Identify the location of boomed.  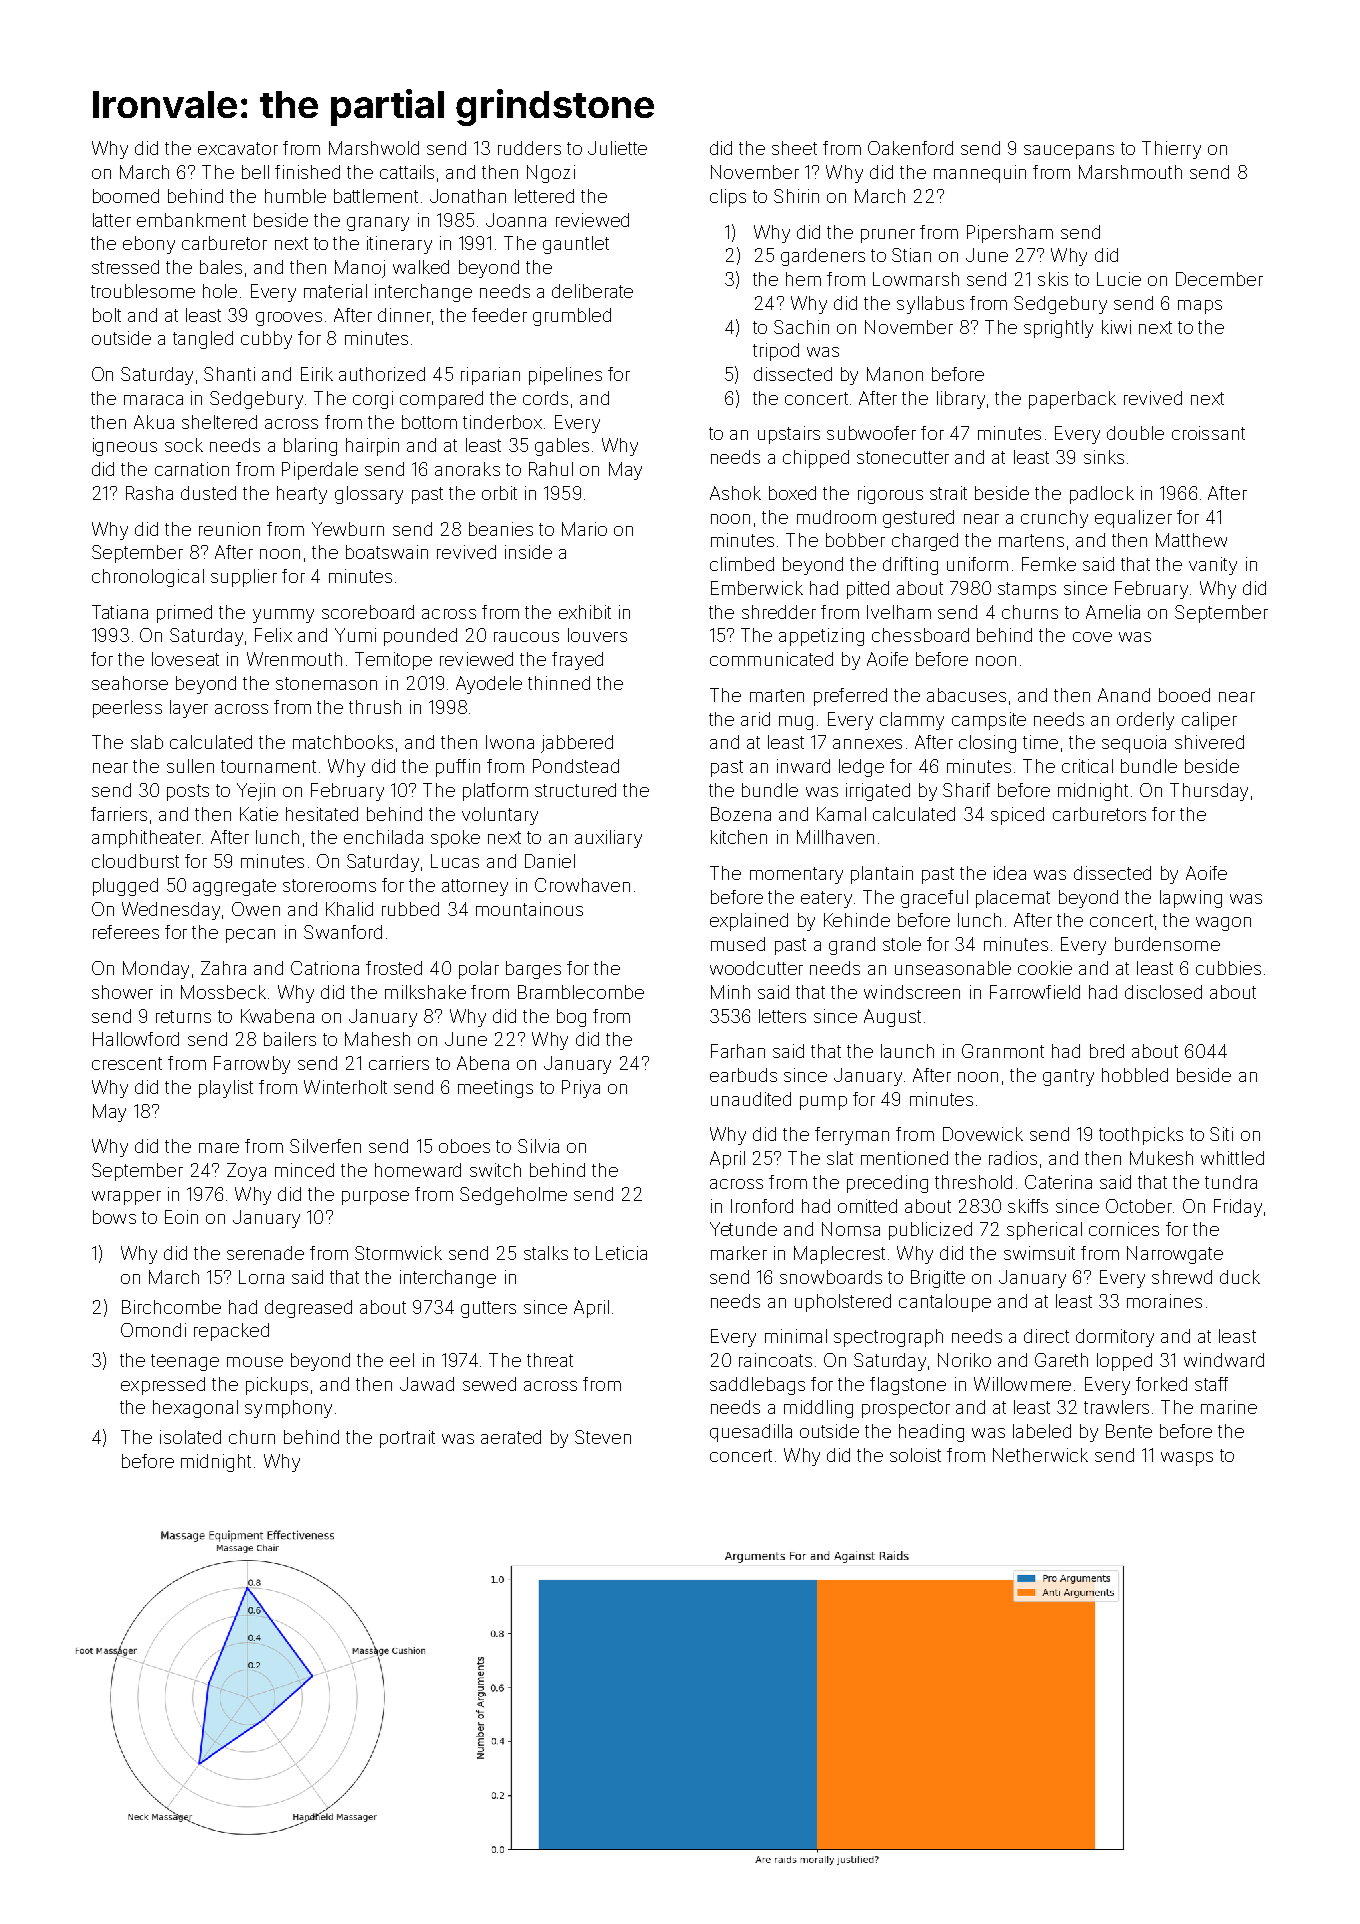
(126, 196).
